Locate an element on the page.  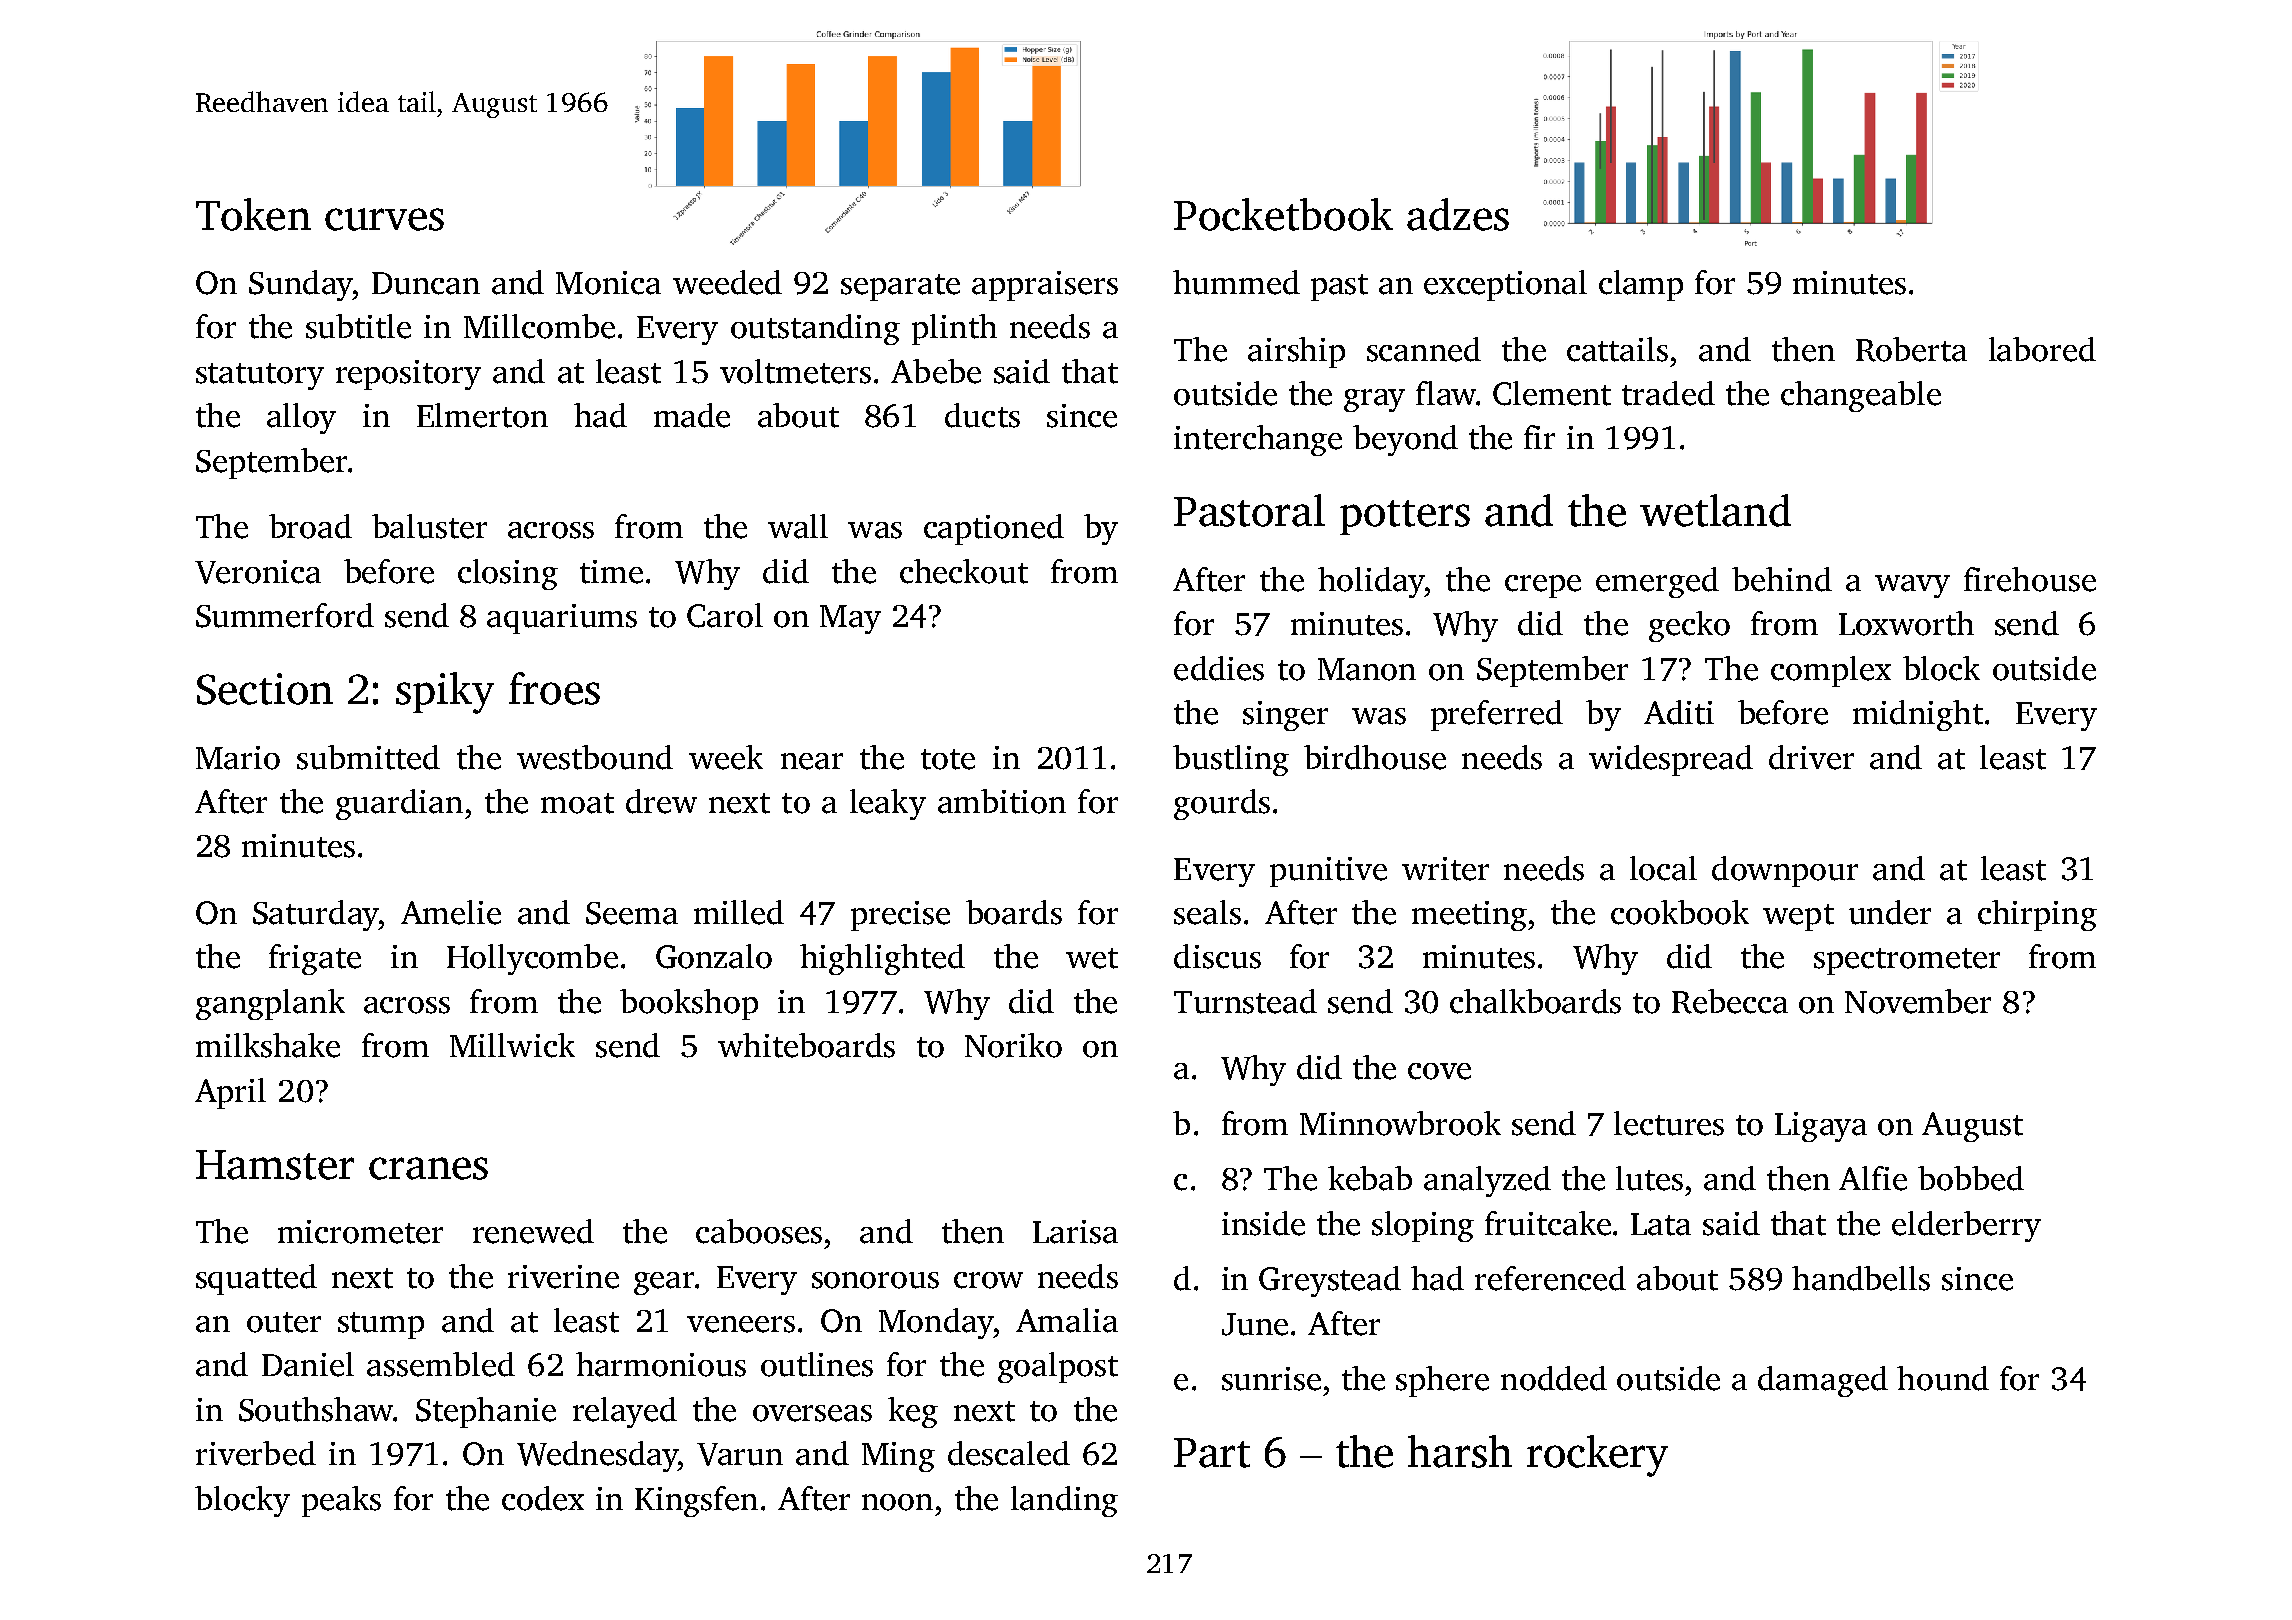
lectures is located at coordinates (1669, 1123).
